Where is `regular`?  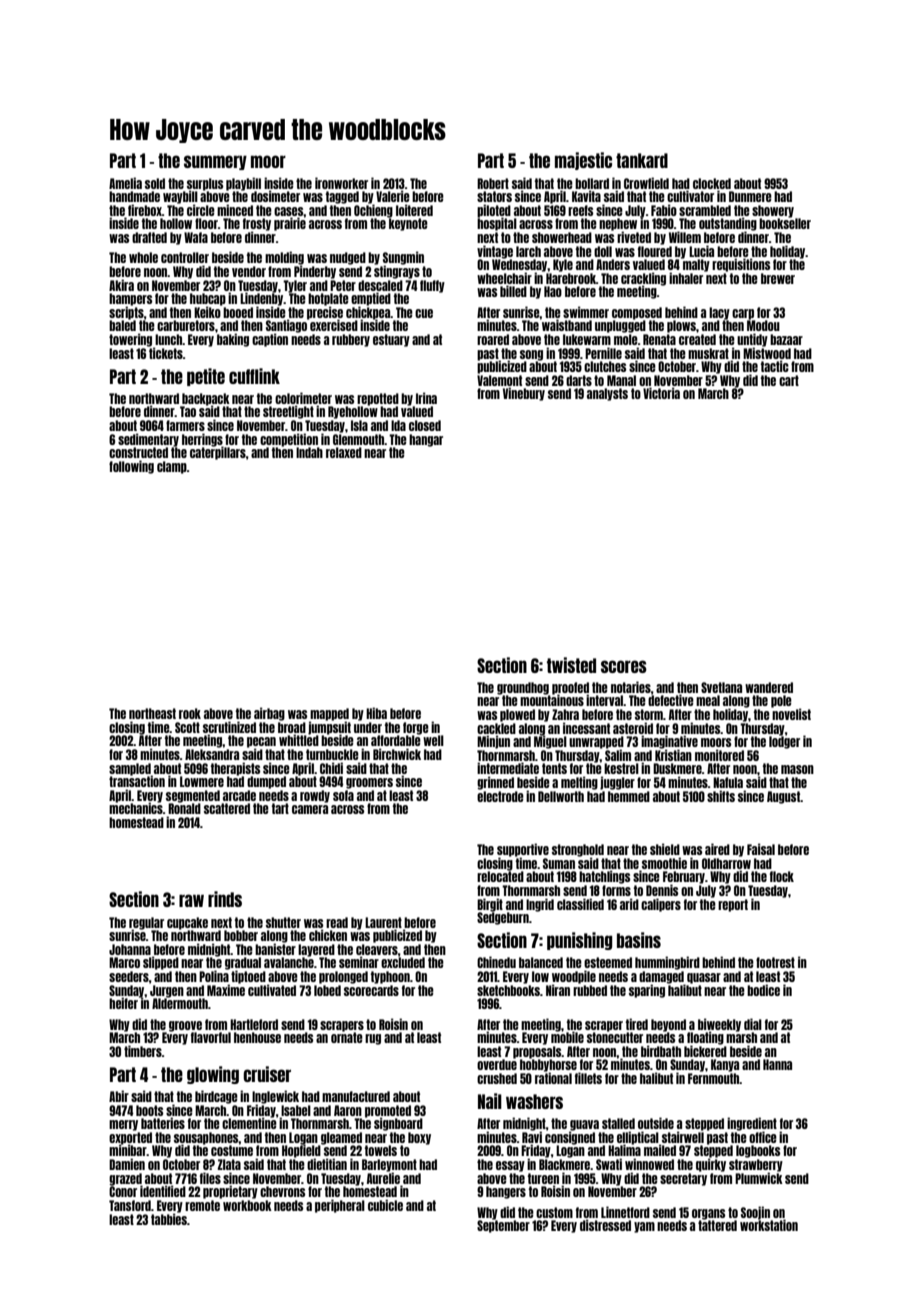 regular is located at coordinates (146, 923).
